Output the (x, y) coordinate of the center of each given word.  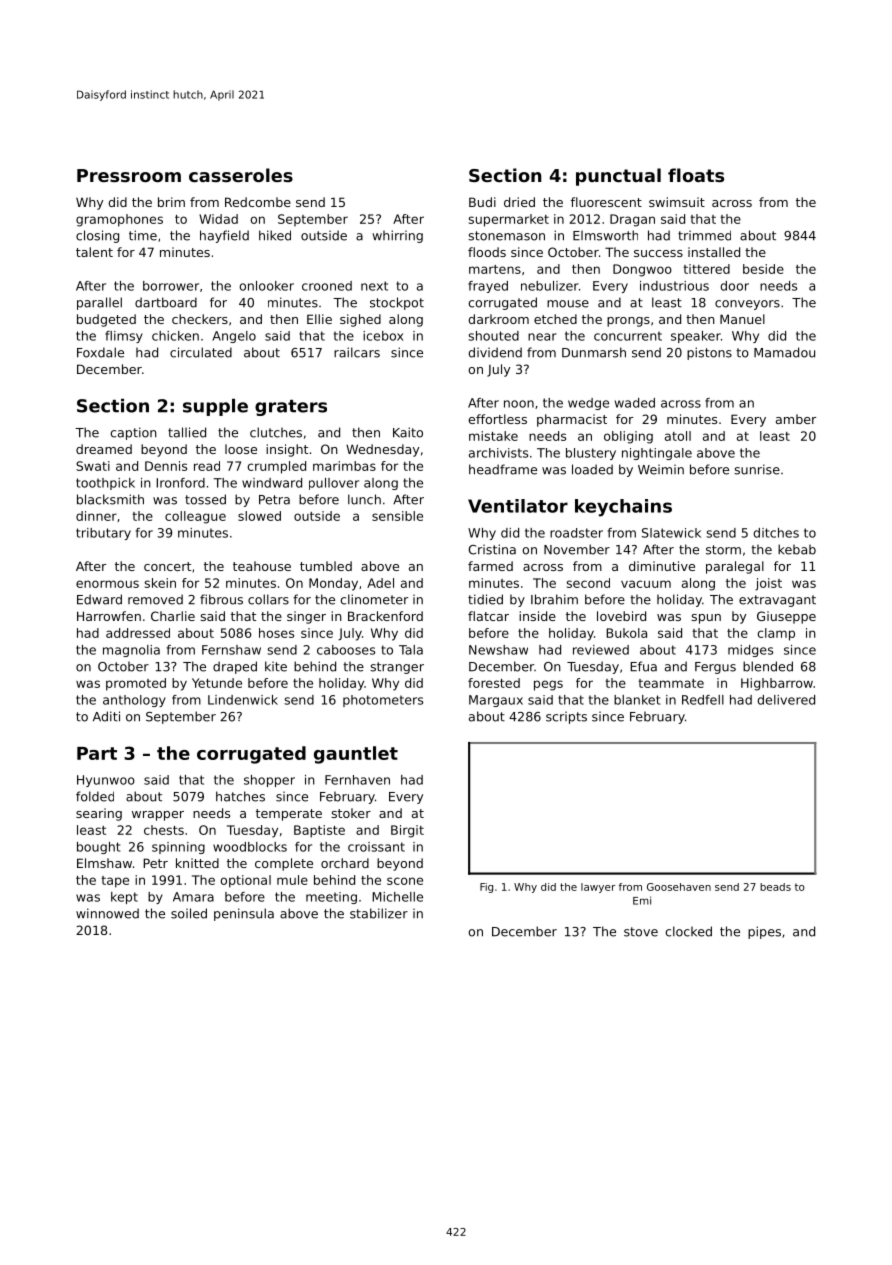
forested (494, 683)
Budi (482, 202)
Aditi (106, 716)
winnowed (107, 913)
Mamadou (784, 352)
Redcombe (258, 202)
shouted (493, 336)
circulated (201, 352)
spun (706, 619)
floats (696, 175)
